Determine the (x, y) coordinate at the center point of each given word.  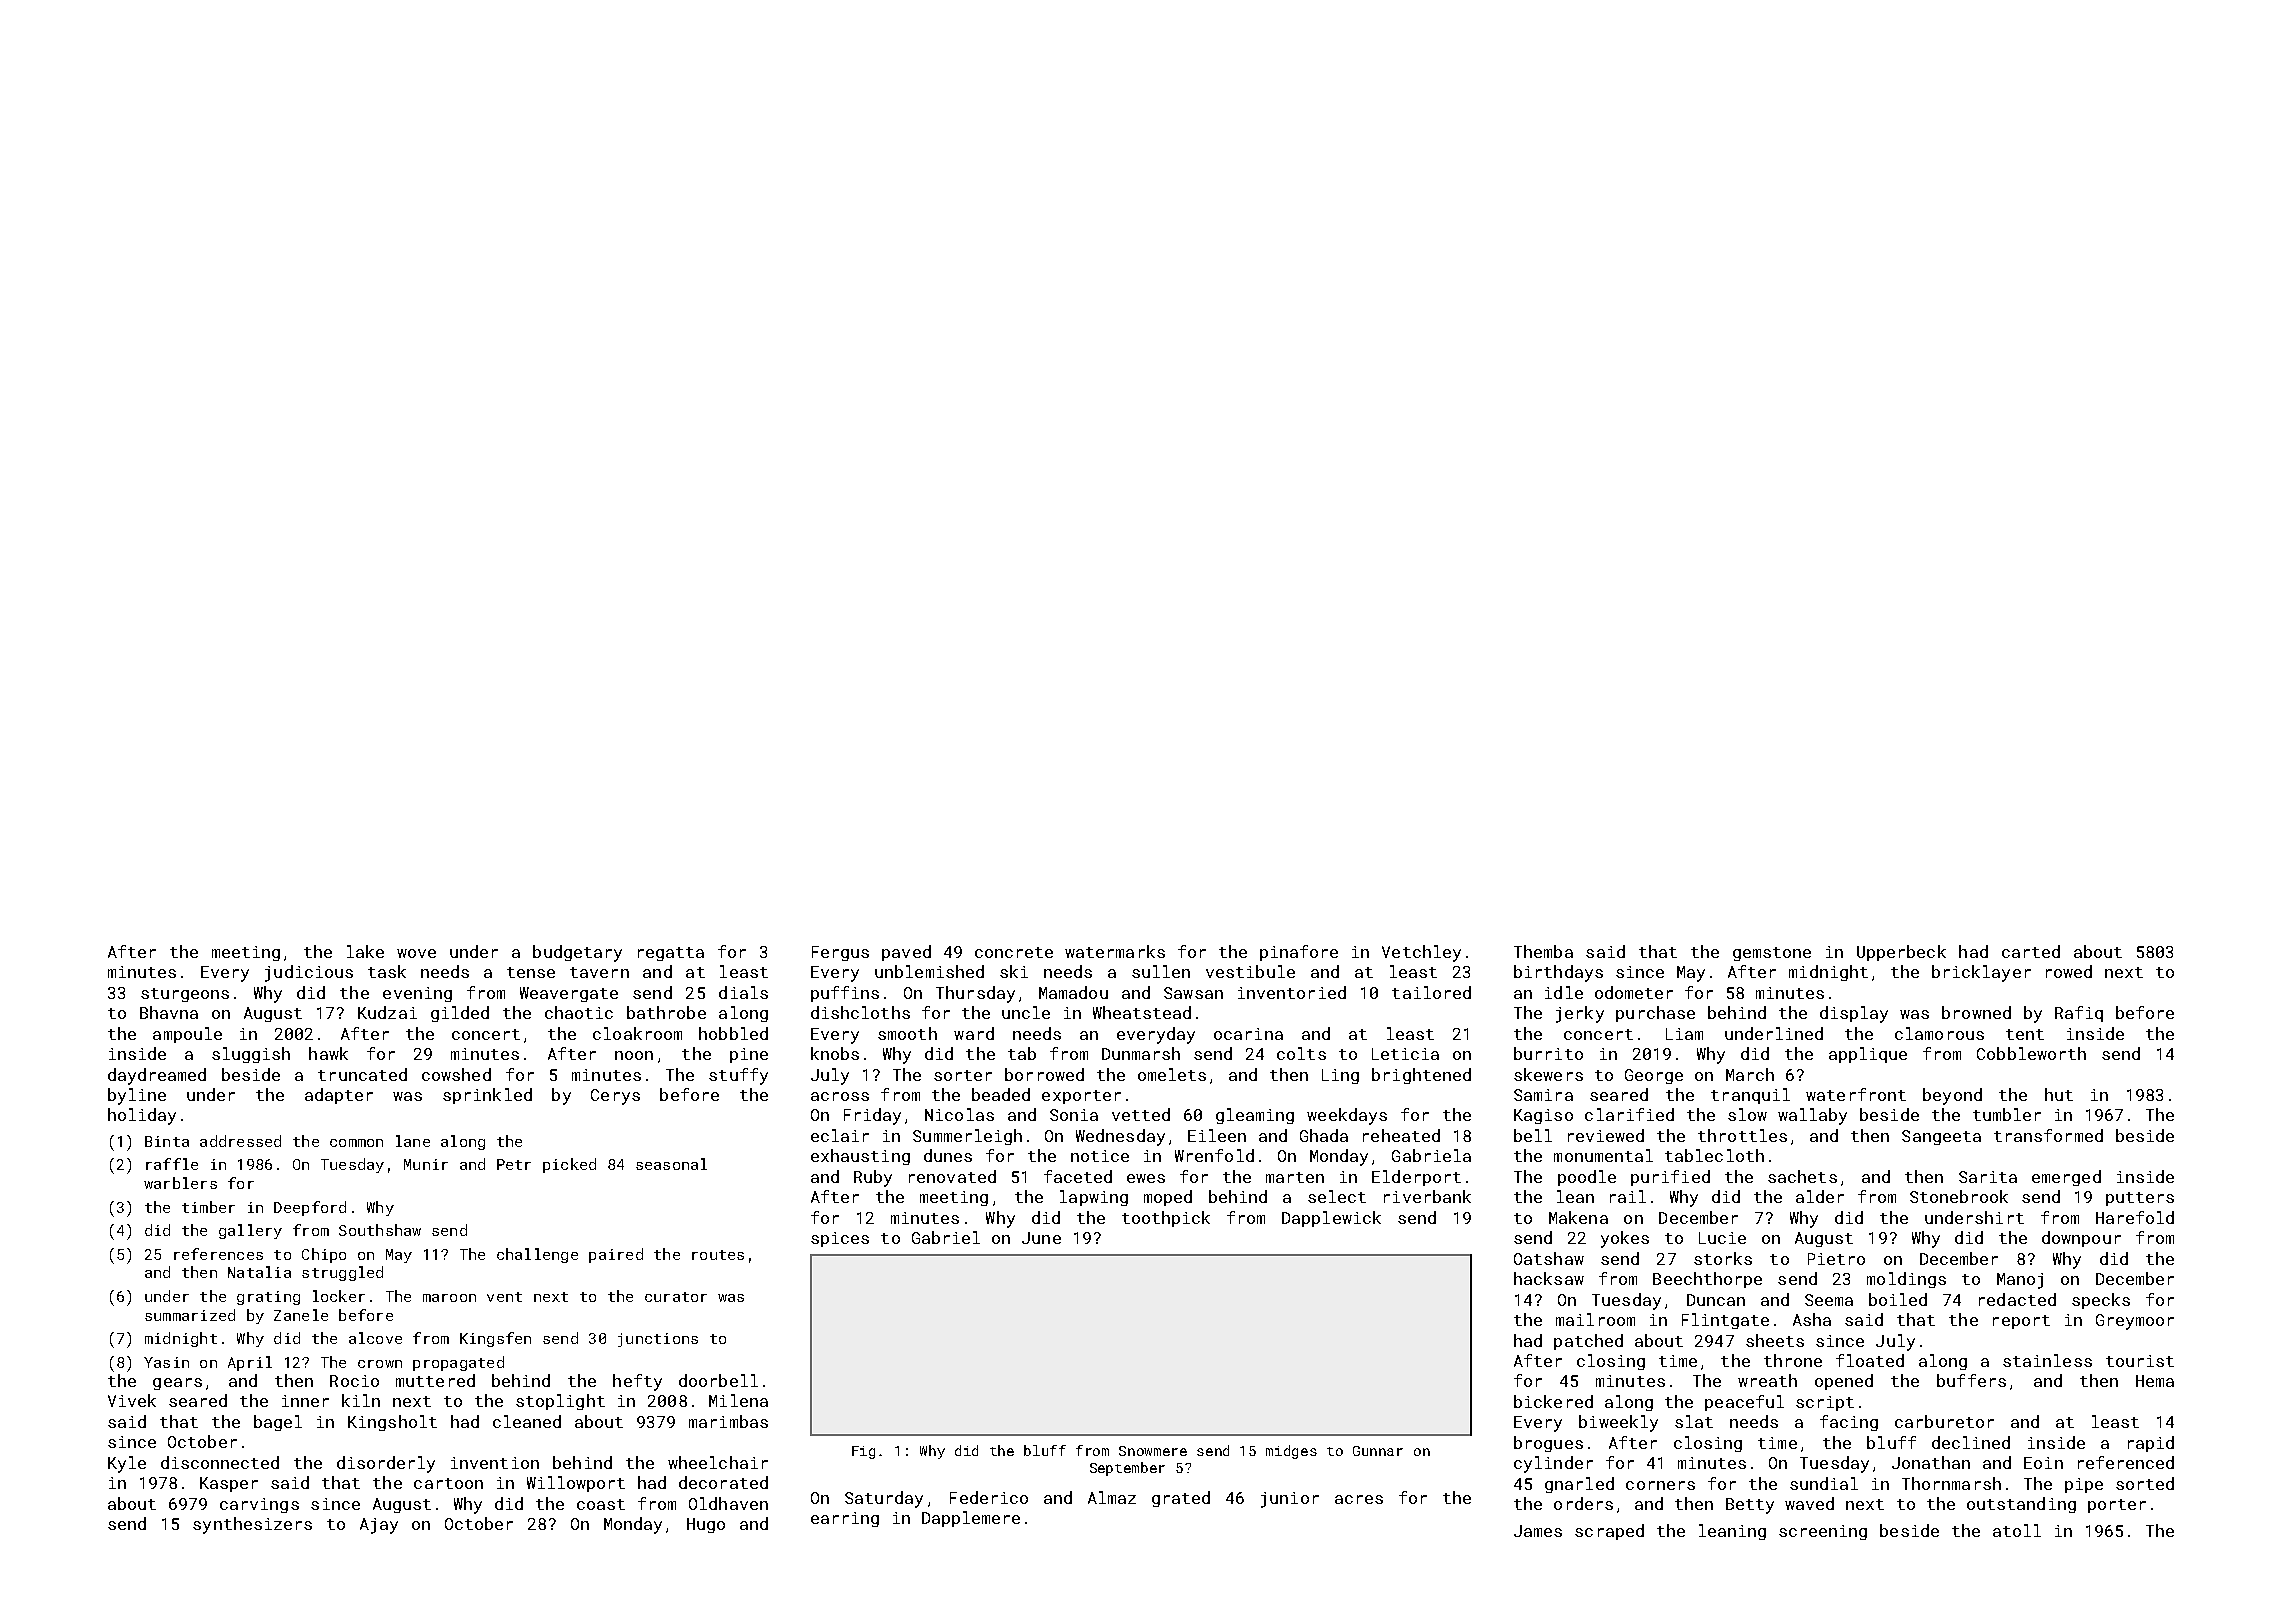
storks (1723, 1258)
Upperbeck (1901, 953)
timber (208, 1207)
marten (1295, 1177)
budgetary (577, 953)
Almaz (1112, 1497)
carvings (259, 1505)
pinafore (1299, 953)
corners (1660, 1485)
